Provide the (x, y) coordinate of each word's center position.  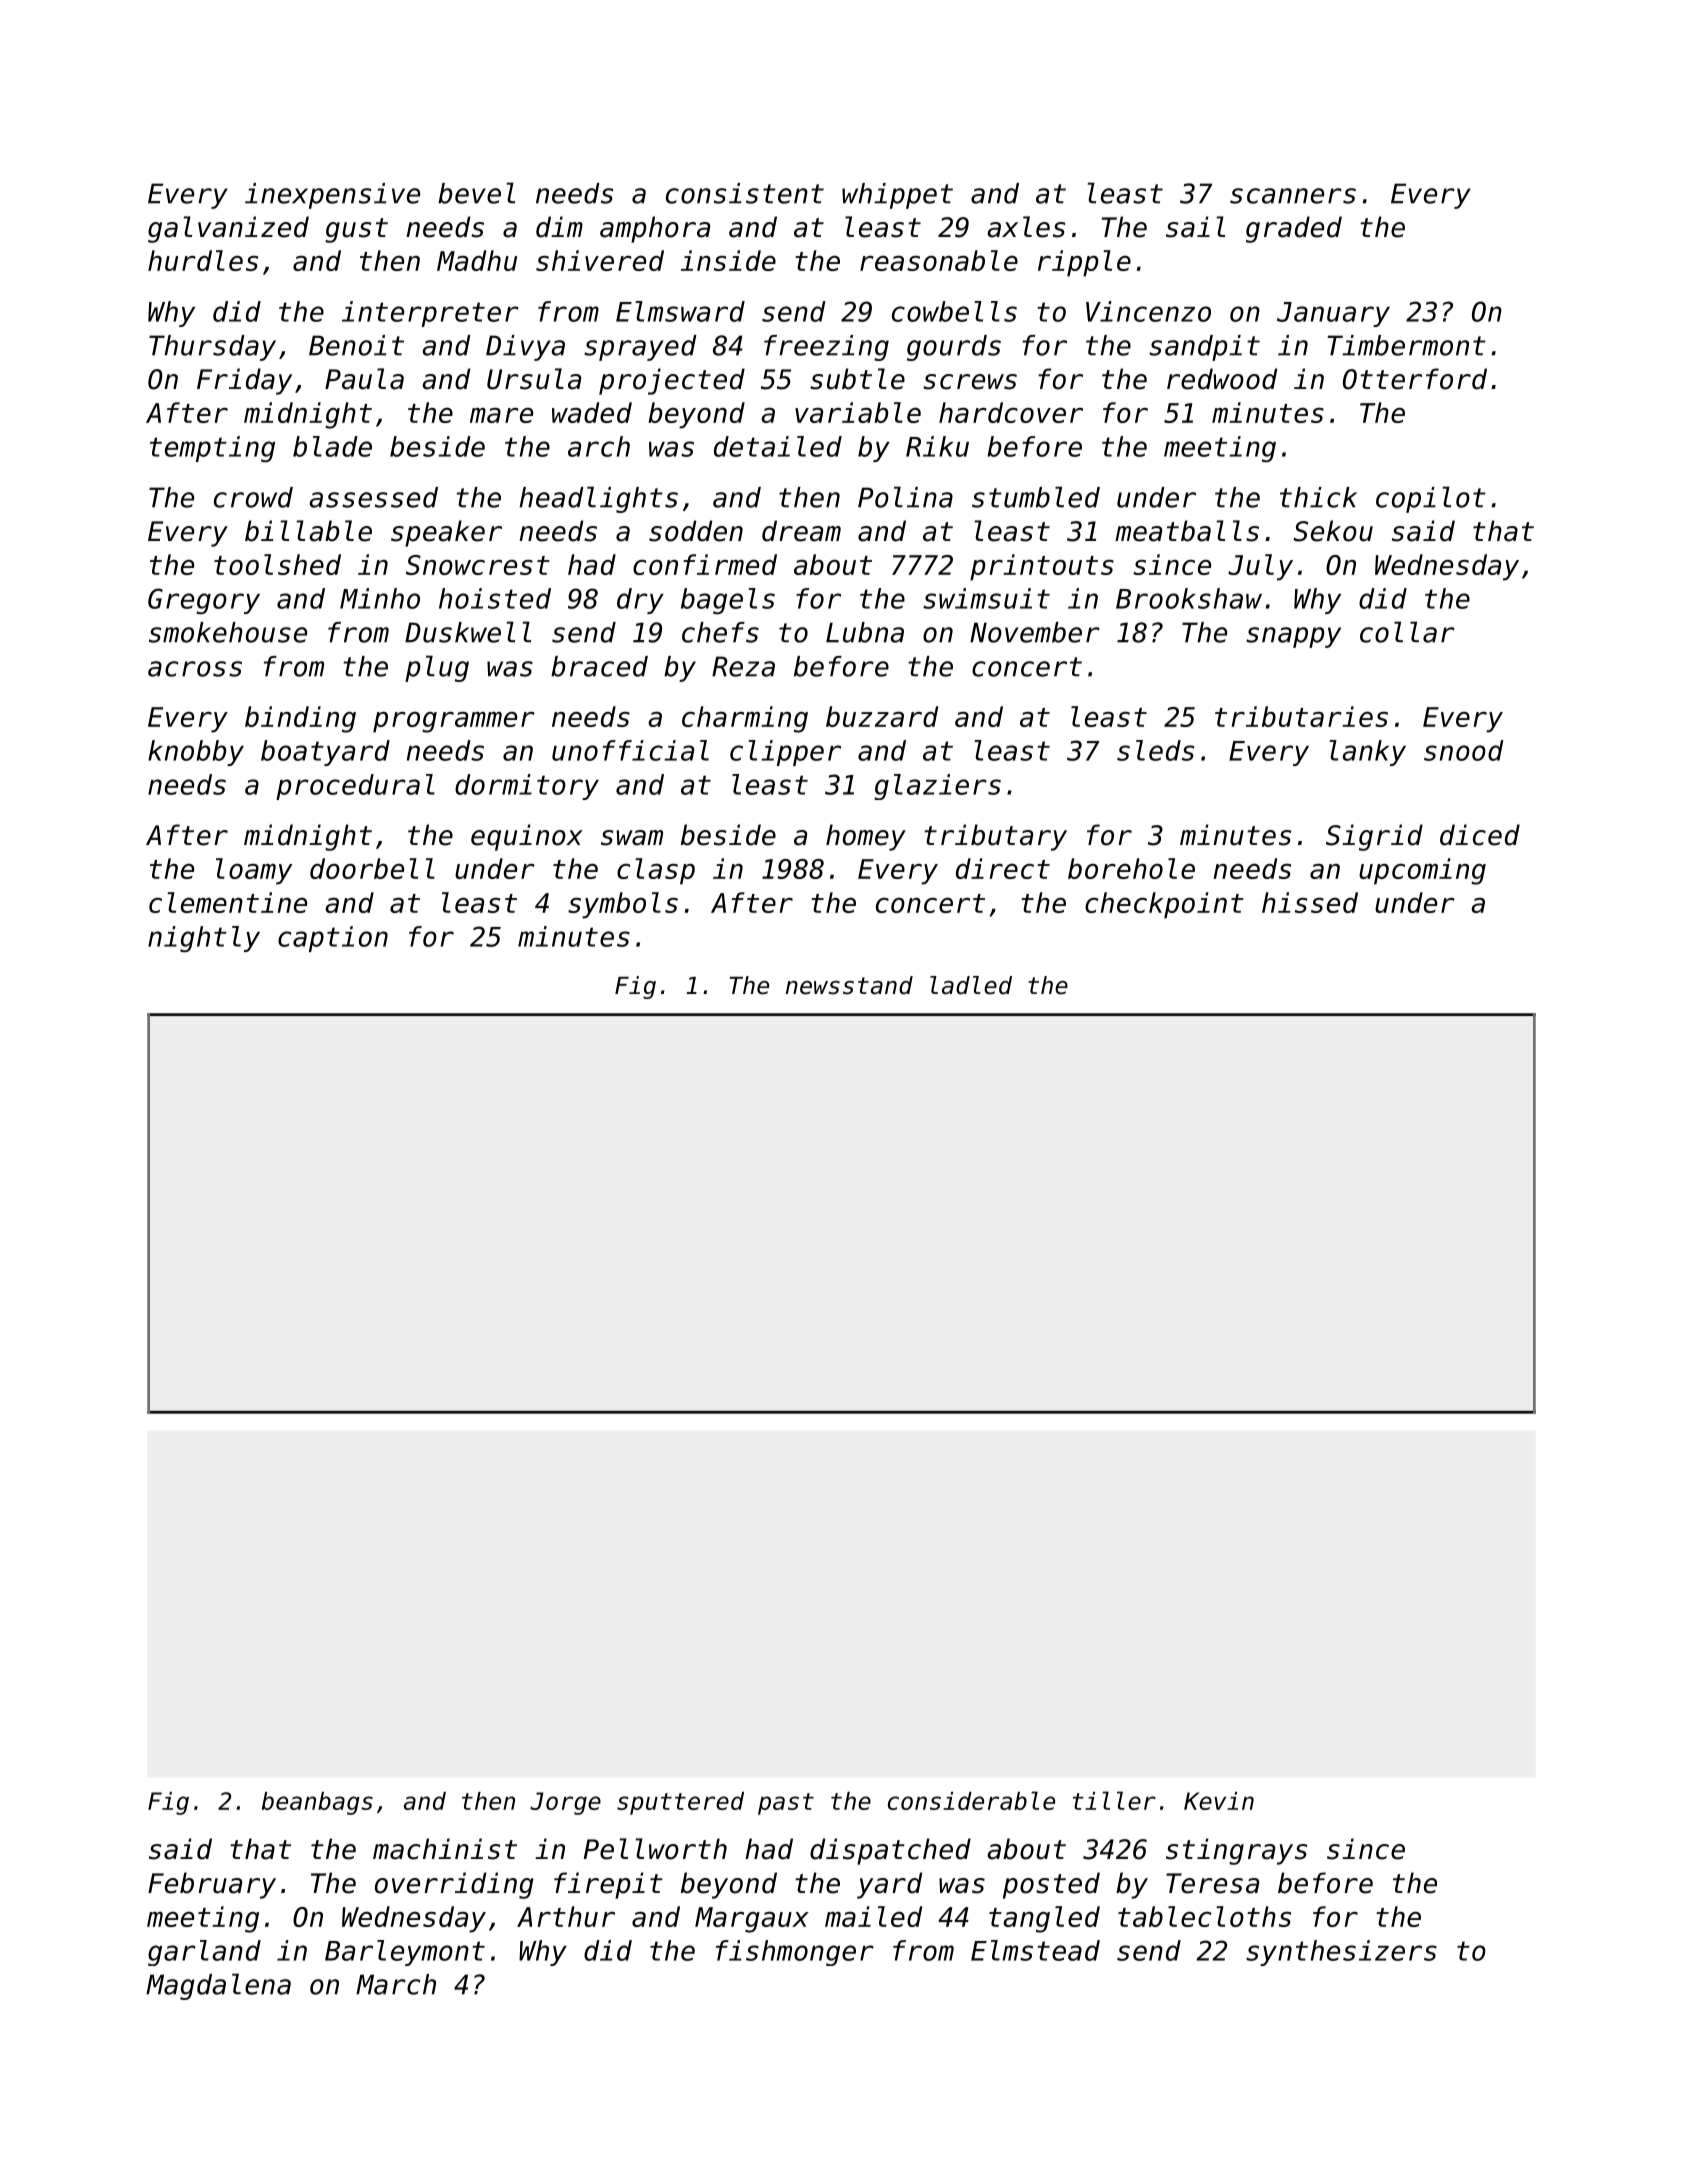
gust (356, 230)
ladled (971, 985)
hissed (1310, 902)
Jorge (565, 1803)
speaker (446, 533)
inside (728, 260)
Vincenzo (1148, 311)
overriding (454, 1885)
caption (333, 939)
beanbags (317, 1803)
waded (592, 412)
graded (1294, 229)
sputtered (680, 1803)
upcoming (1422, 871)
